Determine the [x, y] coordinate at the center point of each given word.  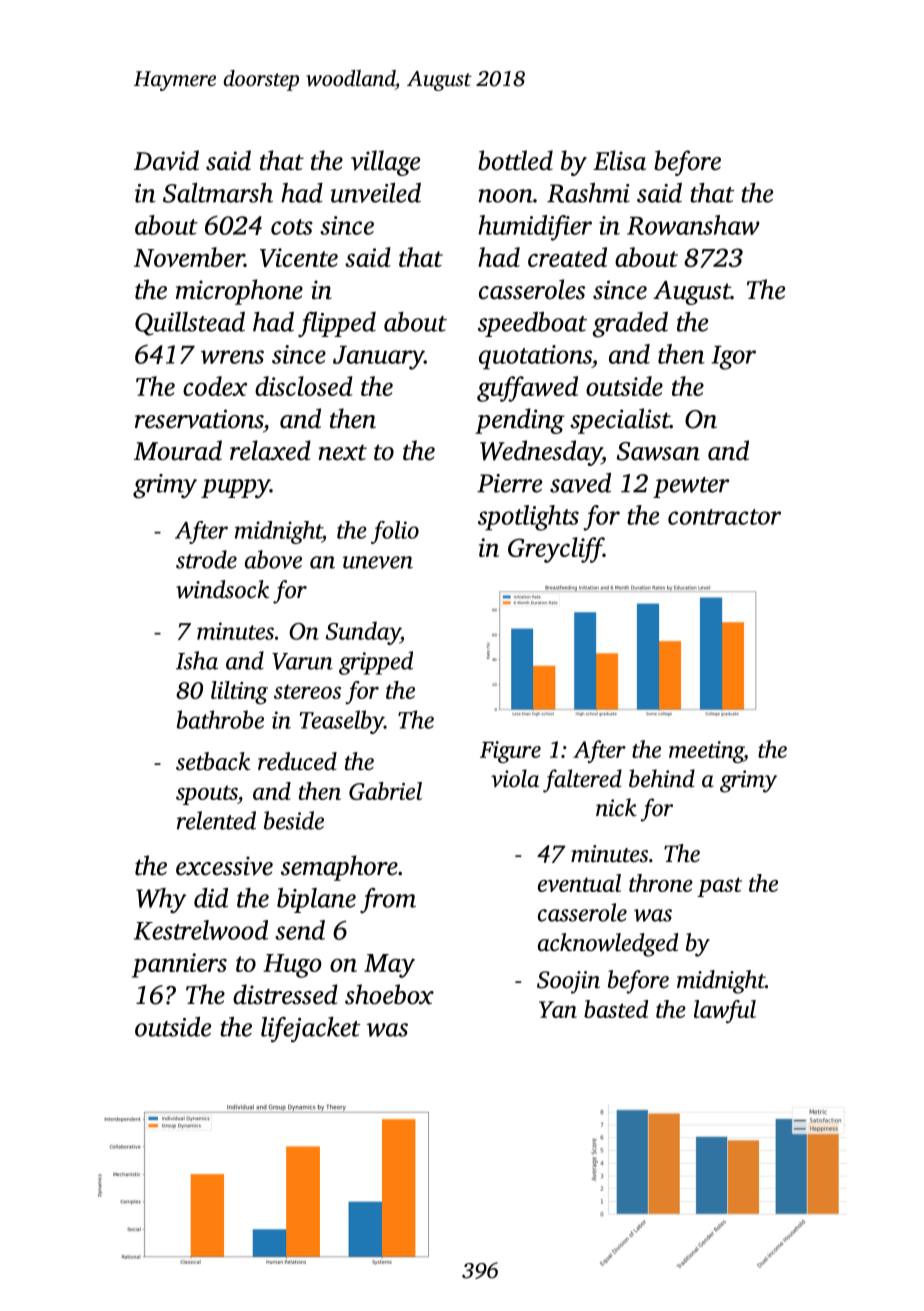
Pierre [509, 483]
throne [661, 883]
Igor [733, 358]
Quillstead [190, 324]
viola [515, 778]
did [211, 898]
